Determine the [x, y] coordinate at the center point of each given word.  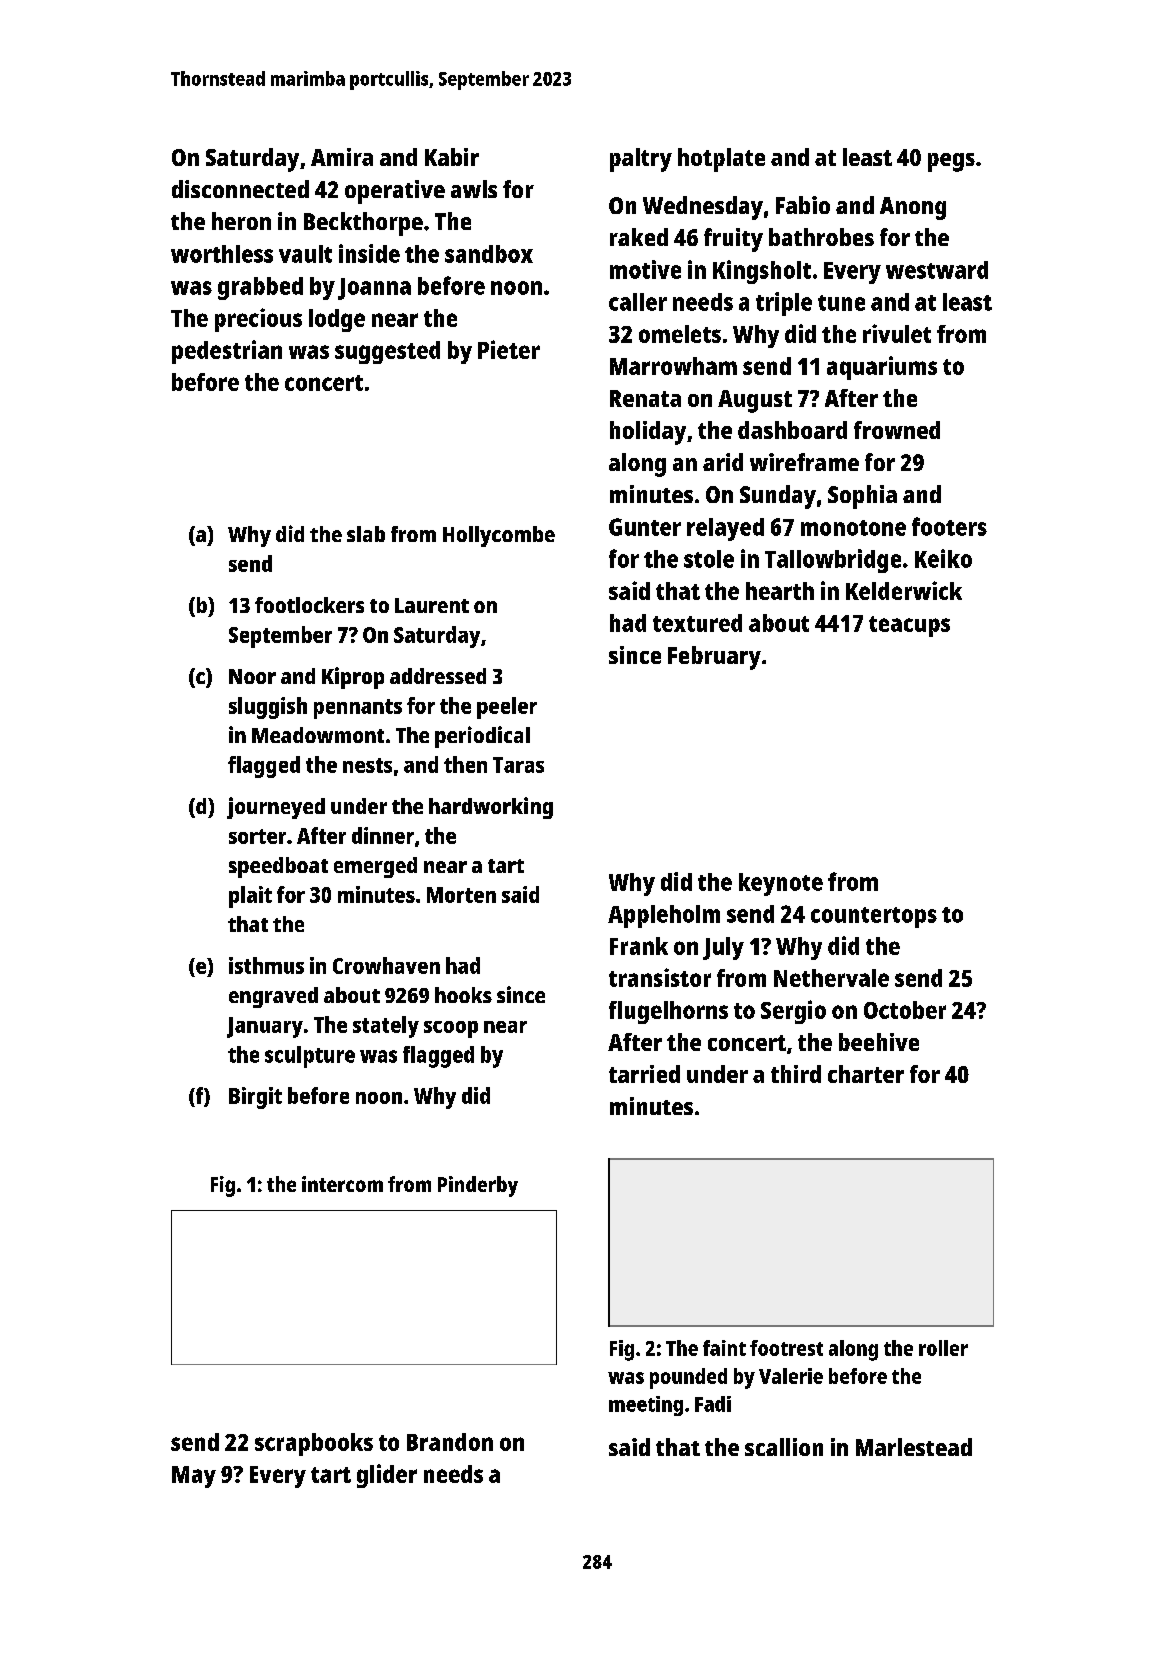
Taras [518, 765]
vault [305, 254]
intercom [342, 1184]
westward [937, 270]
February [714, 658]
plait [250, 897]
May [194, 1477]
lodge [337, 320]
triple [784, 304]
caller [638, 302]
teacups [909, 626]
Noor [252, 676]
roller [943, 1348]
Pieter [509, 349]
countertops [874, 917]
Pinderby [478, 1186]
